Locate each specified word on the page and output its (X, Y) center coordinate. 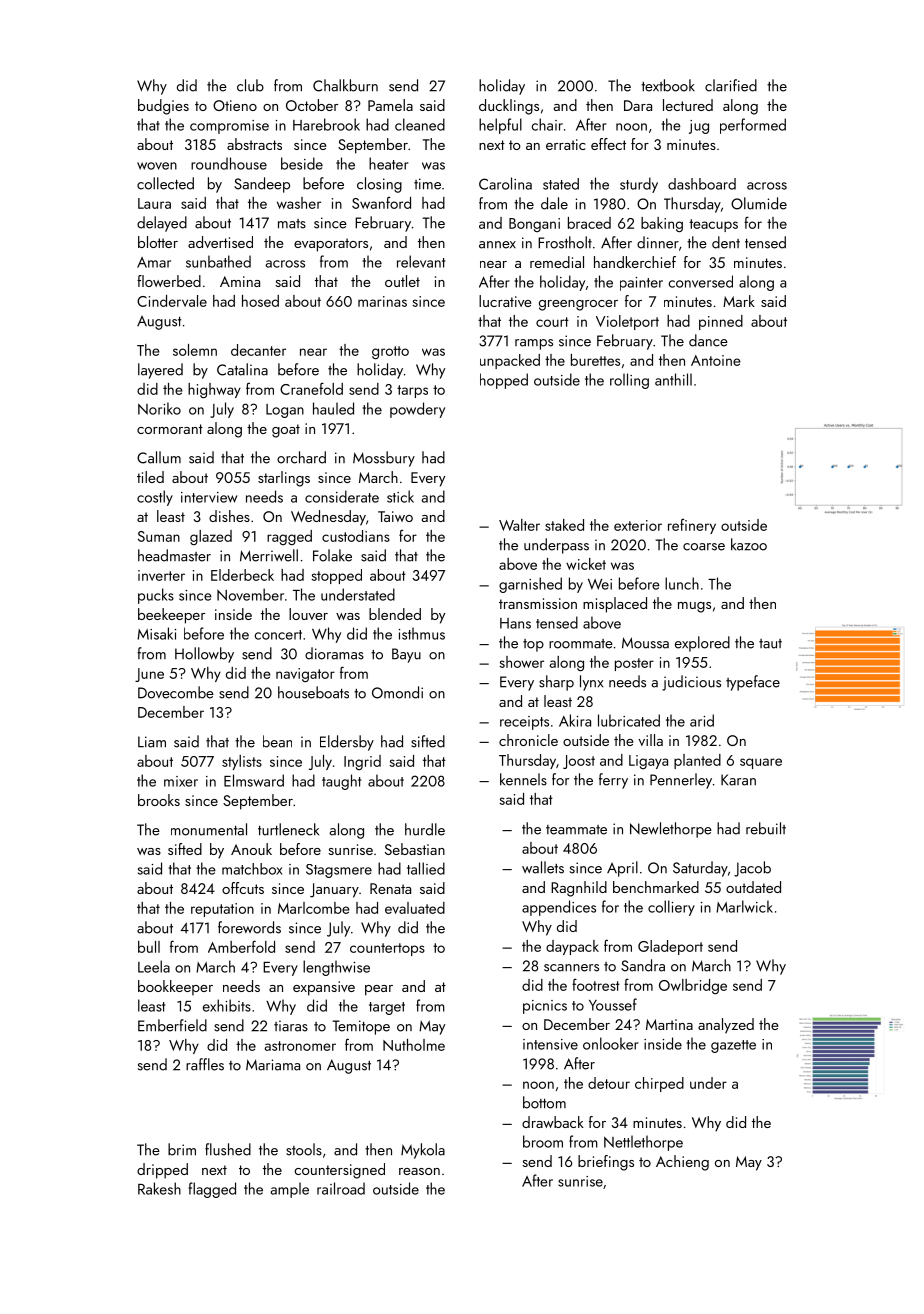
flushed (228, 1149)
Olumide (759, 203)
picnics (545, 1007)
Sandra (643, 965)
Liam (152, 742)
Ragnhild (579, 889)
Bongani (534, 225)
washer (299, 203)
